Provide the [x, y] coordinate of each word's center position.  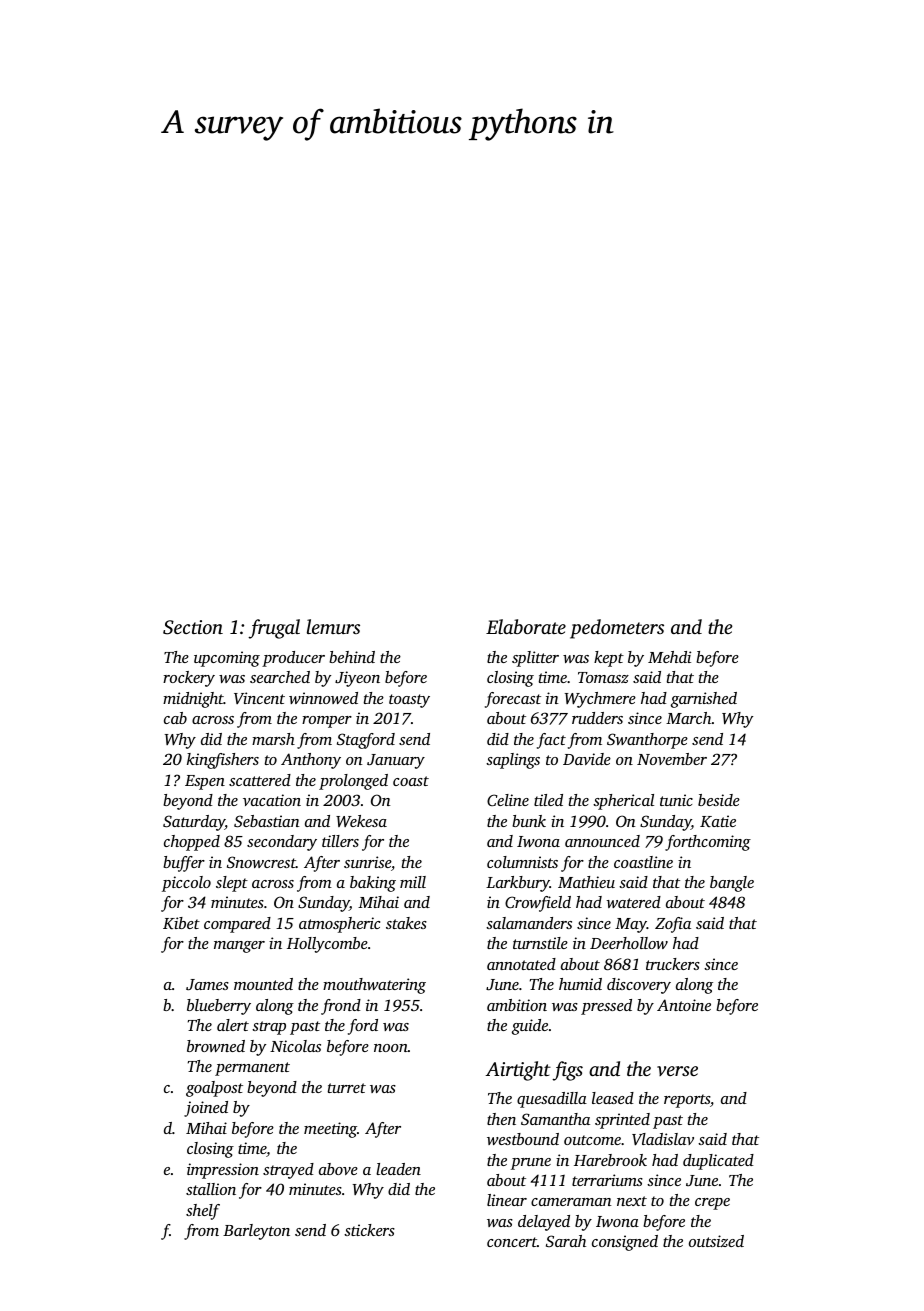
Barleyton [256, 1232]
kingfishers [223, 761]
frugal [274, 629]
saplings [513, 761]
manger [239, 947]
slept [232, 884]
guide [530, 1027]
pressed [606, 1007]
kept [609, 659]
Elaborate [526, 626]
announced [602, 841]
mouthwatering [374, 986]
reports [687, 1101]
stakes [406, 923]
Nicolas [295, 1046]
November [672, 759]
